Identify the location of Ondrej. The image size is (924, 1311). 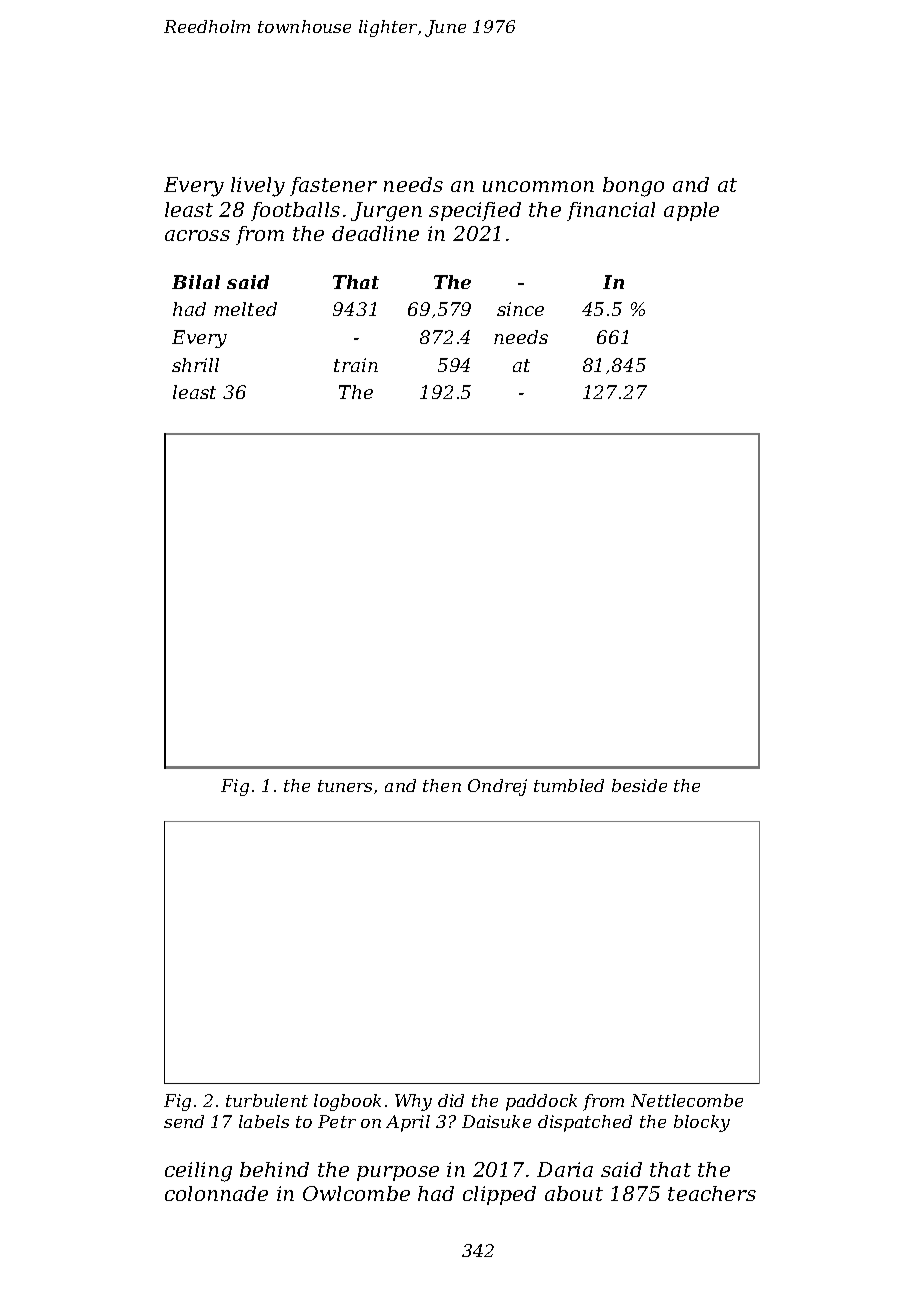
(497, 787).
